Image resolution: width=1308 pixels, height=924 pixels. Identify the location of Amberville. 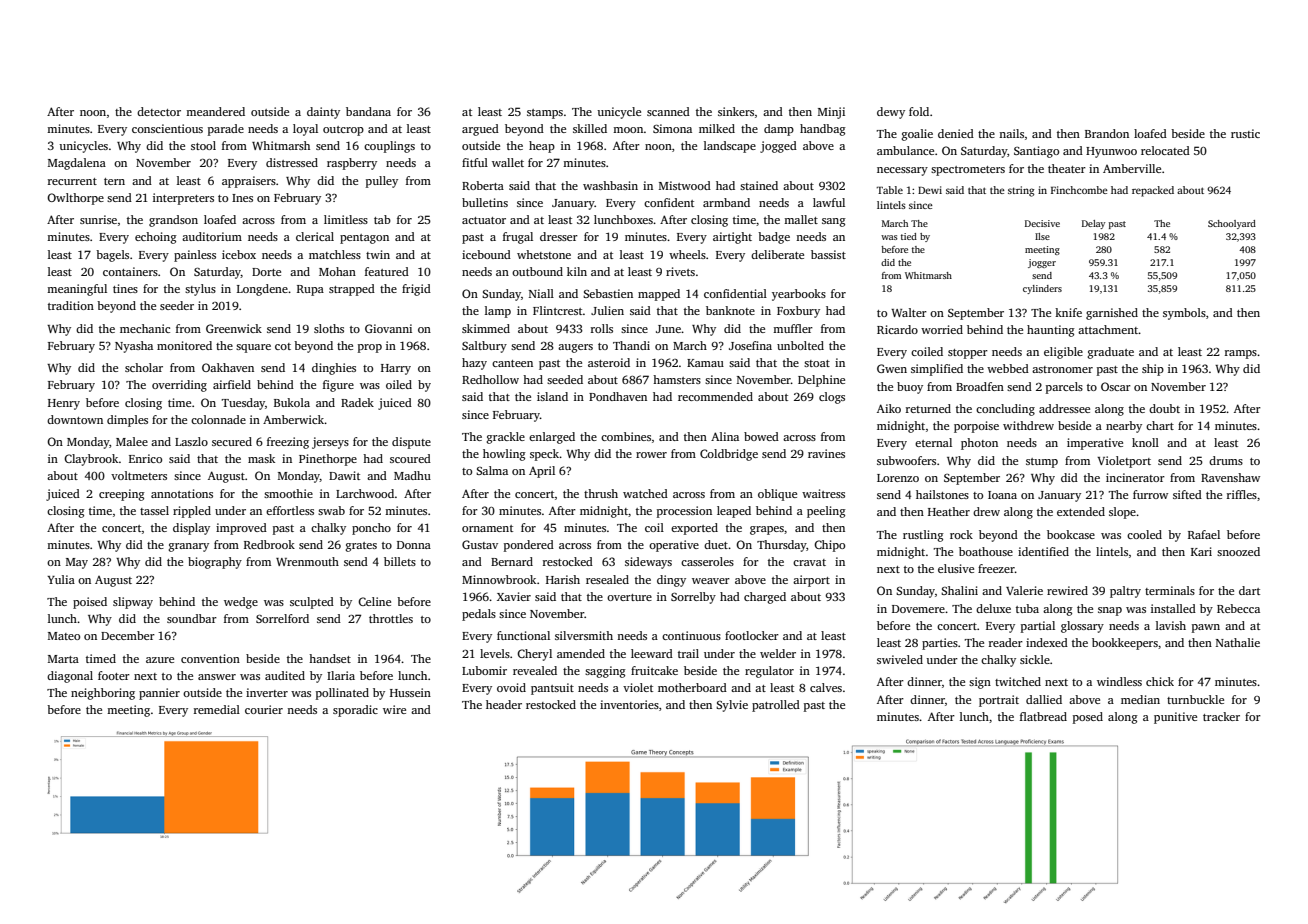
(1132, 168).
